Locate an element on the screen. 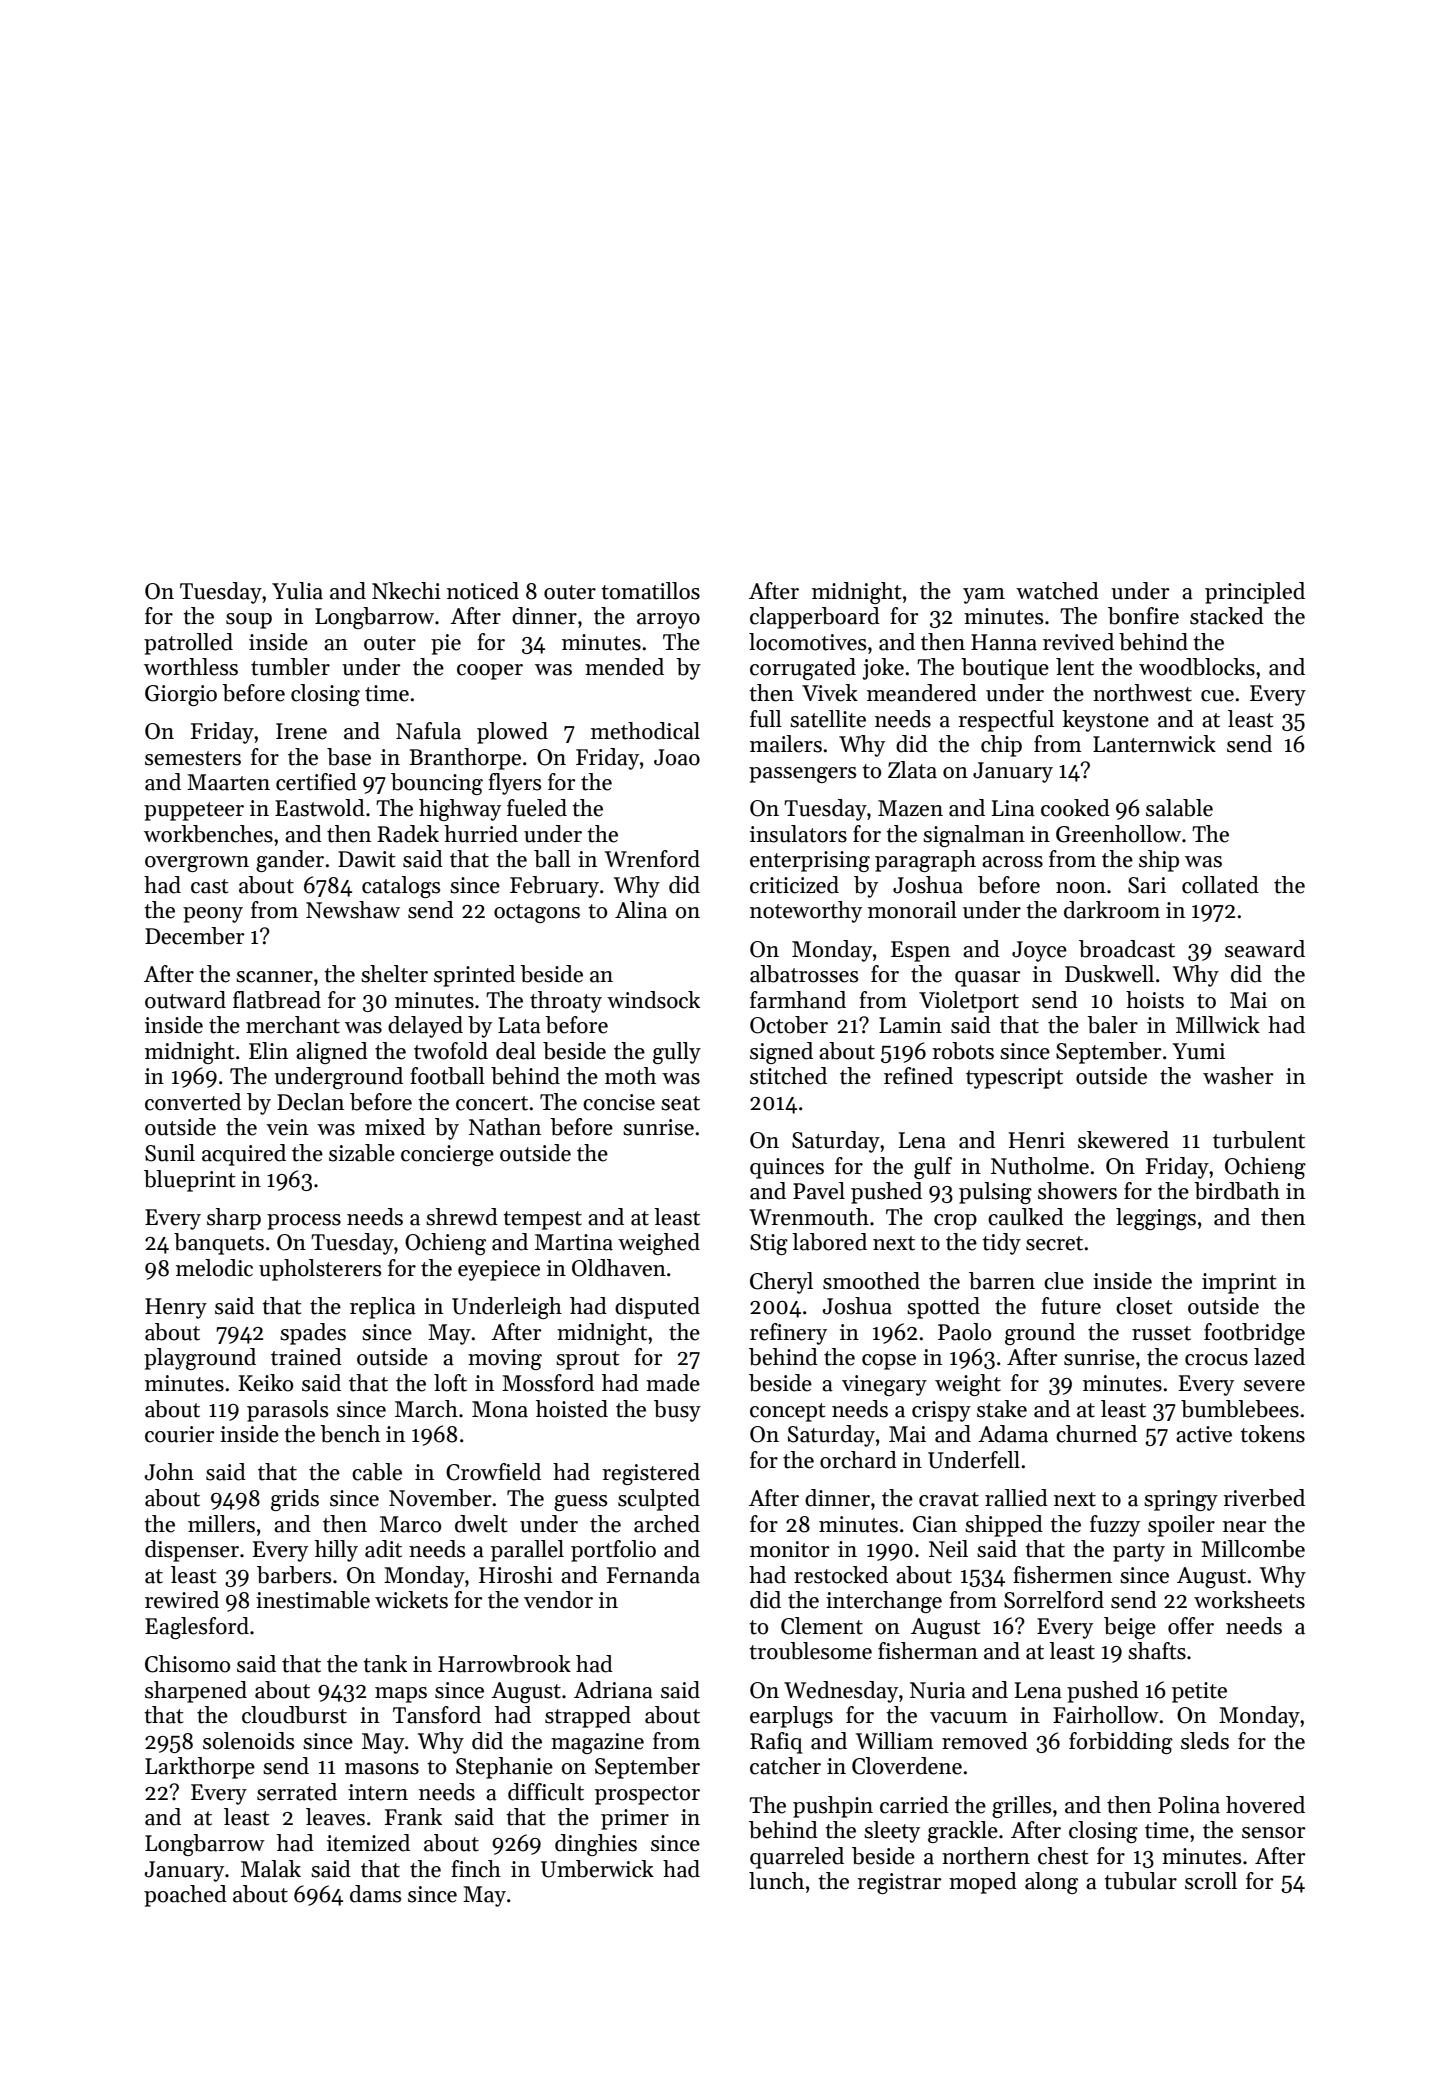 This screenshot has width=1450, height=2100. principled is located at coordinates (1255, 593).
